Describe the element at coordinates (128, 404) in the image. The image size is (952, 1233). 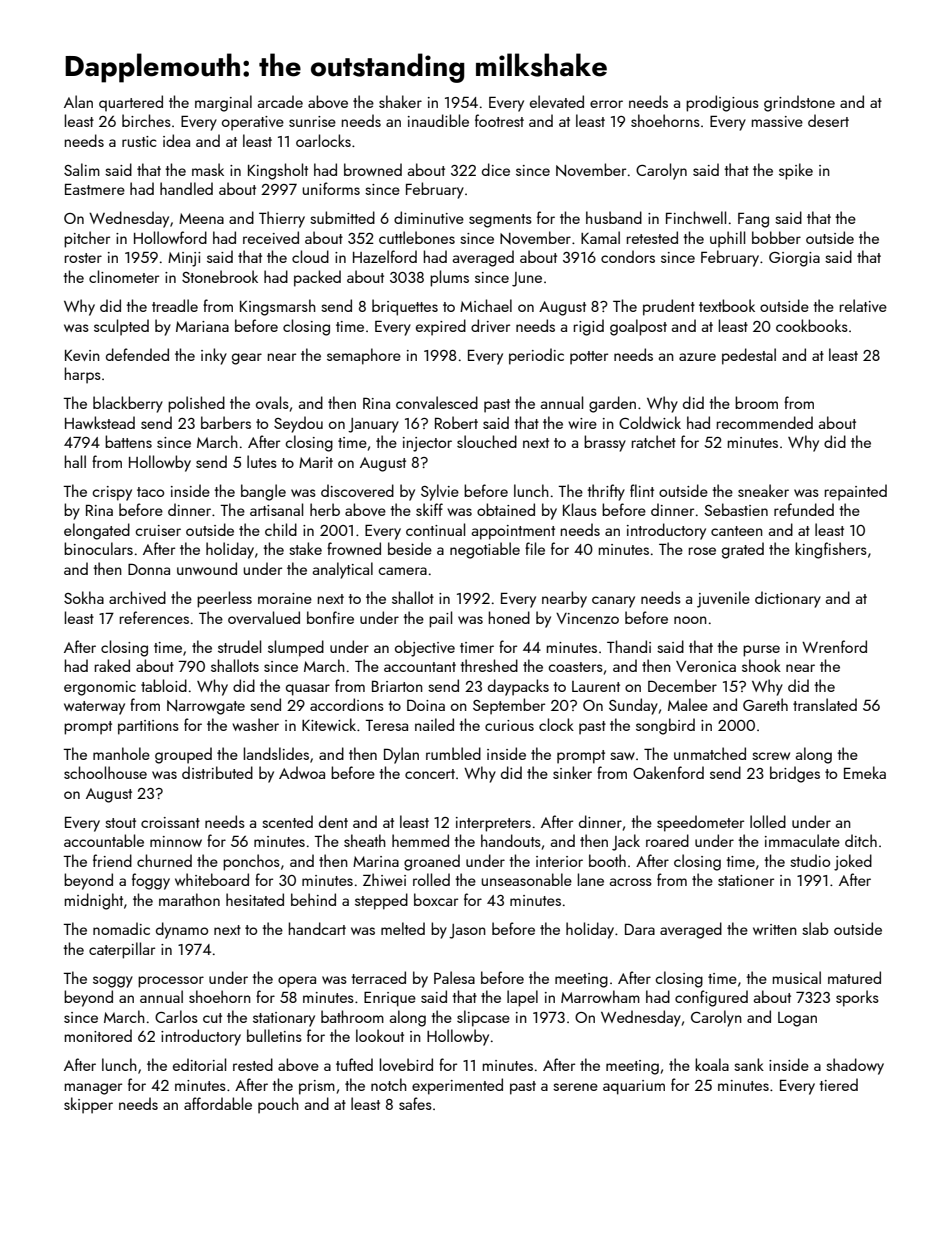
I see `blackberry` at that location.
